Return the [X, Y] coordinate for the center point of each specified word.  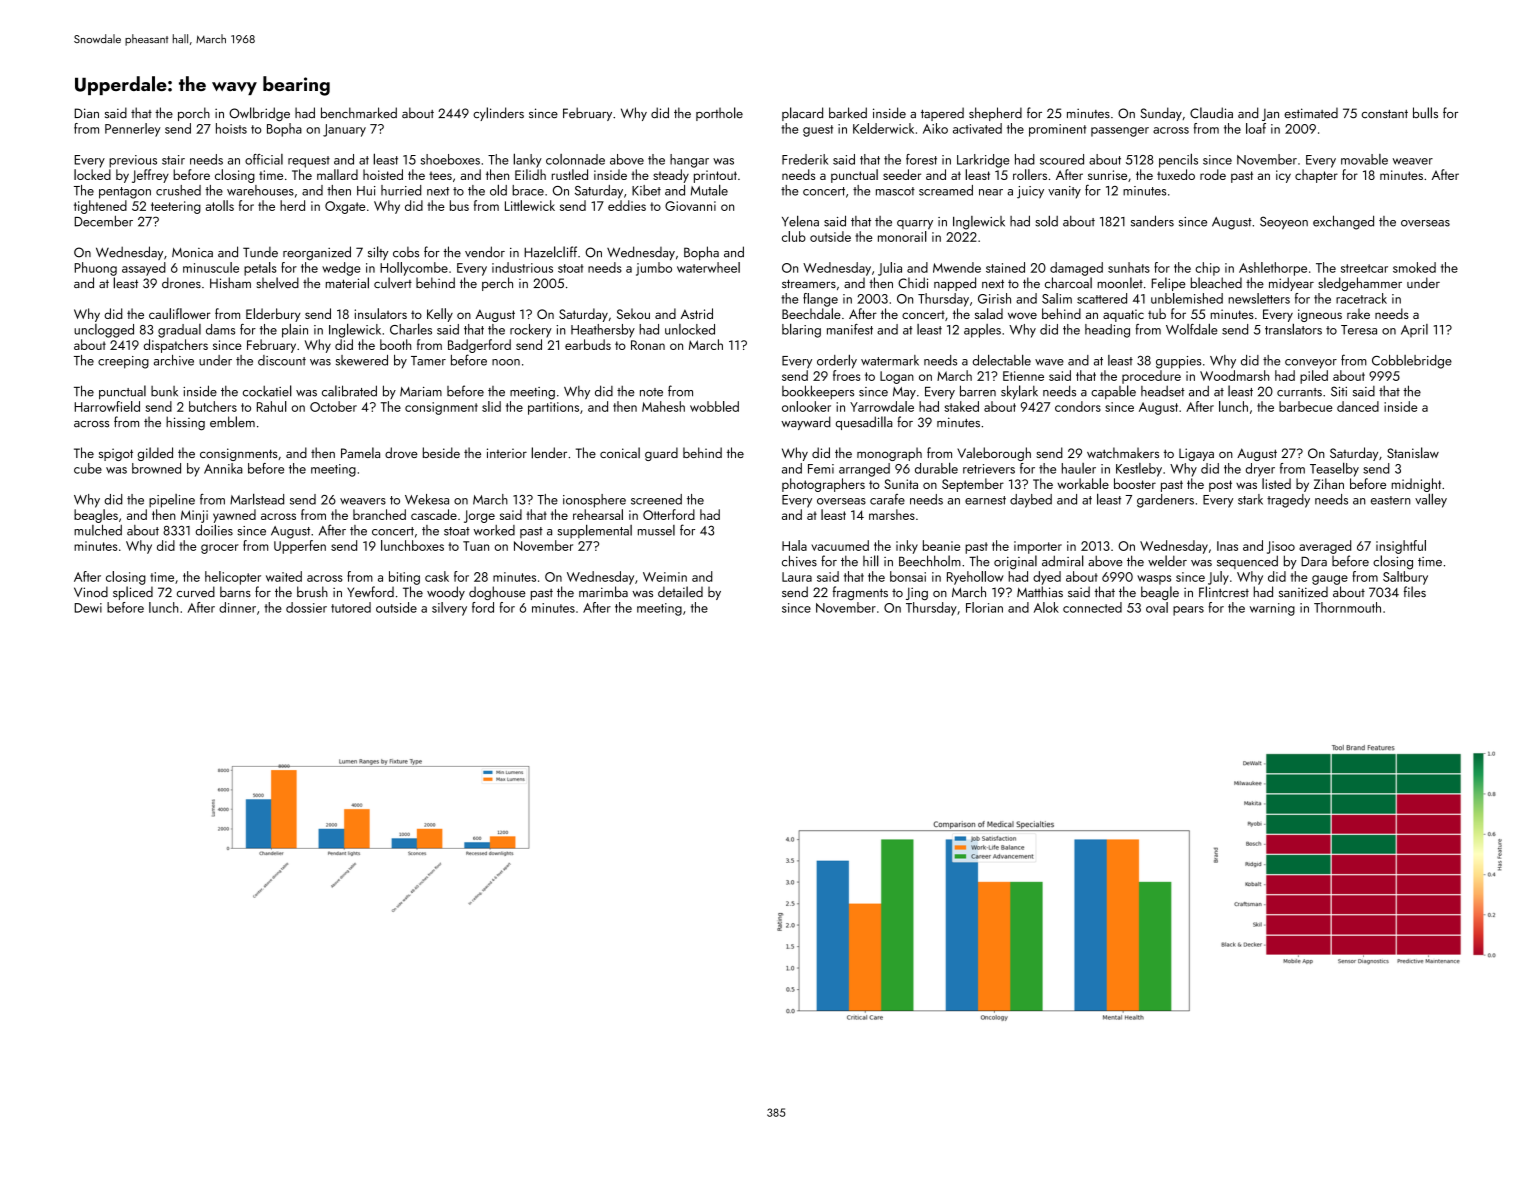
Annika [223, 468]
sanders [1152, 221]
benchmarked [359, 113]
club [794, 236]
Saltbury [1405, 578]
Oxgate [345, 207]
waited [284, 576]
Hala [794, 545]
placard [802, 114]
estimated [1311, 113]
